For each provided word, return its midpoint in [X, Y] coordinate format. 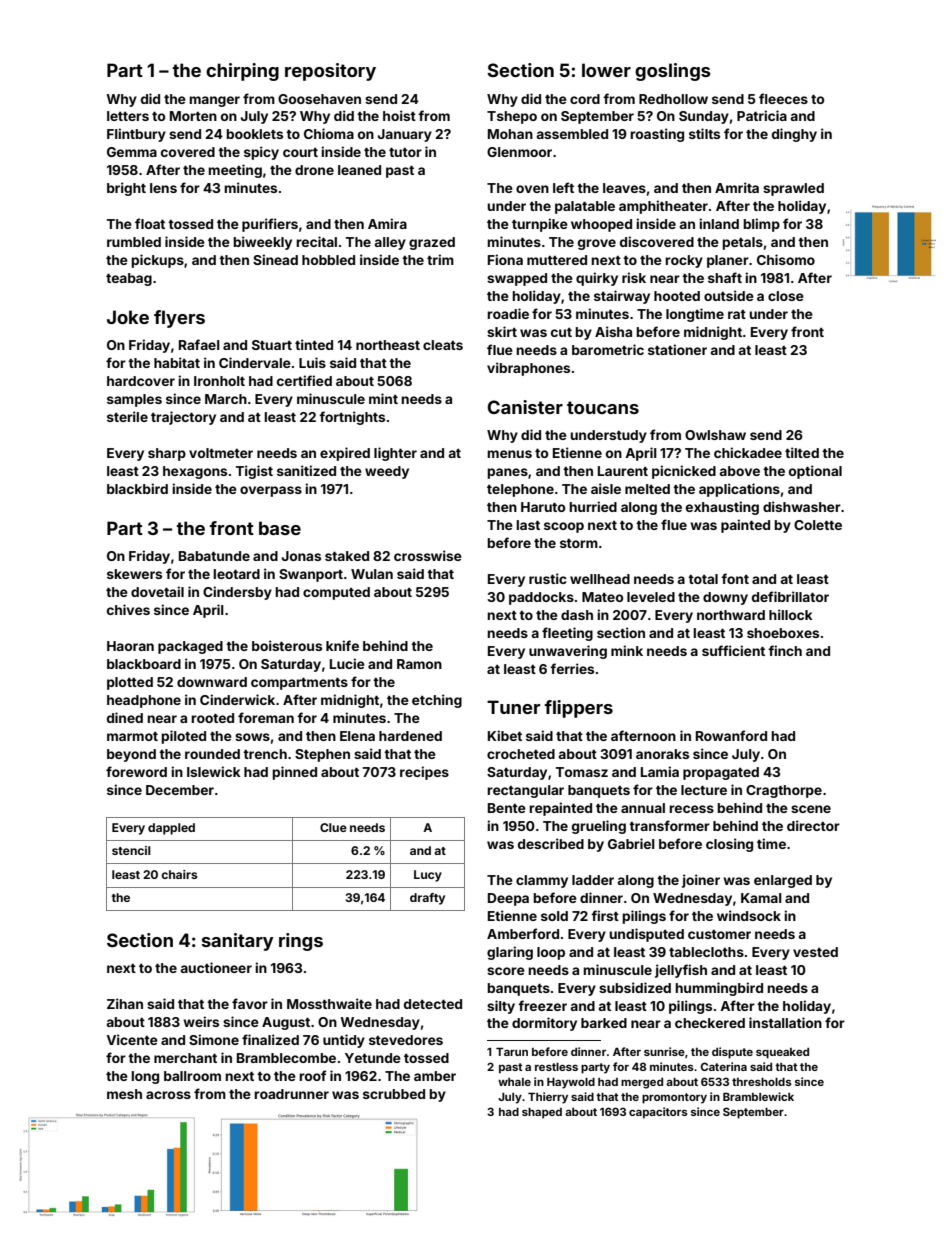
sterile [127, 416]
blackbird [137, 488]
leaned [359, 170]
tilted [802, 452]
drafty [427, 899]
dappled [171, 829]
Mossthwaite [329, 1003]
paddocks [541, 598]
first [605, 915]
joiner [701, 881]
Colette [818, 525]
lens [163, 188]
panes [507, 473]
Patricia [762, 115]
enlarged [783, 881]
